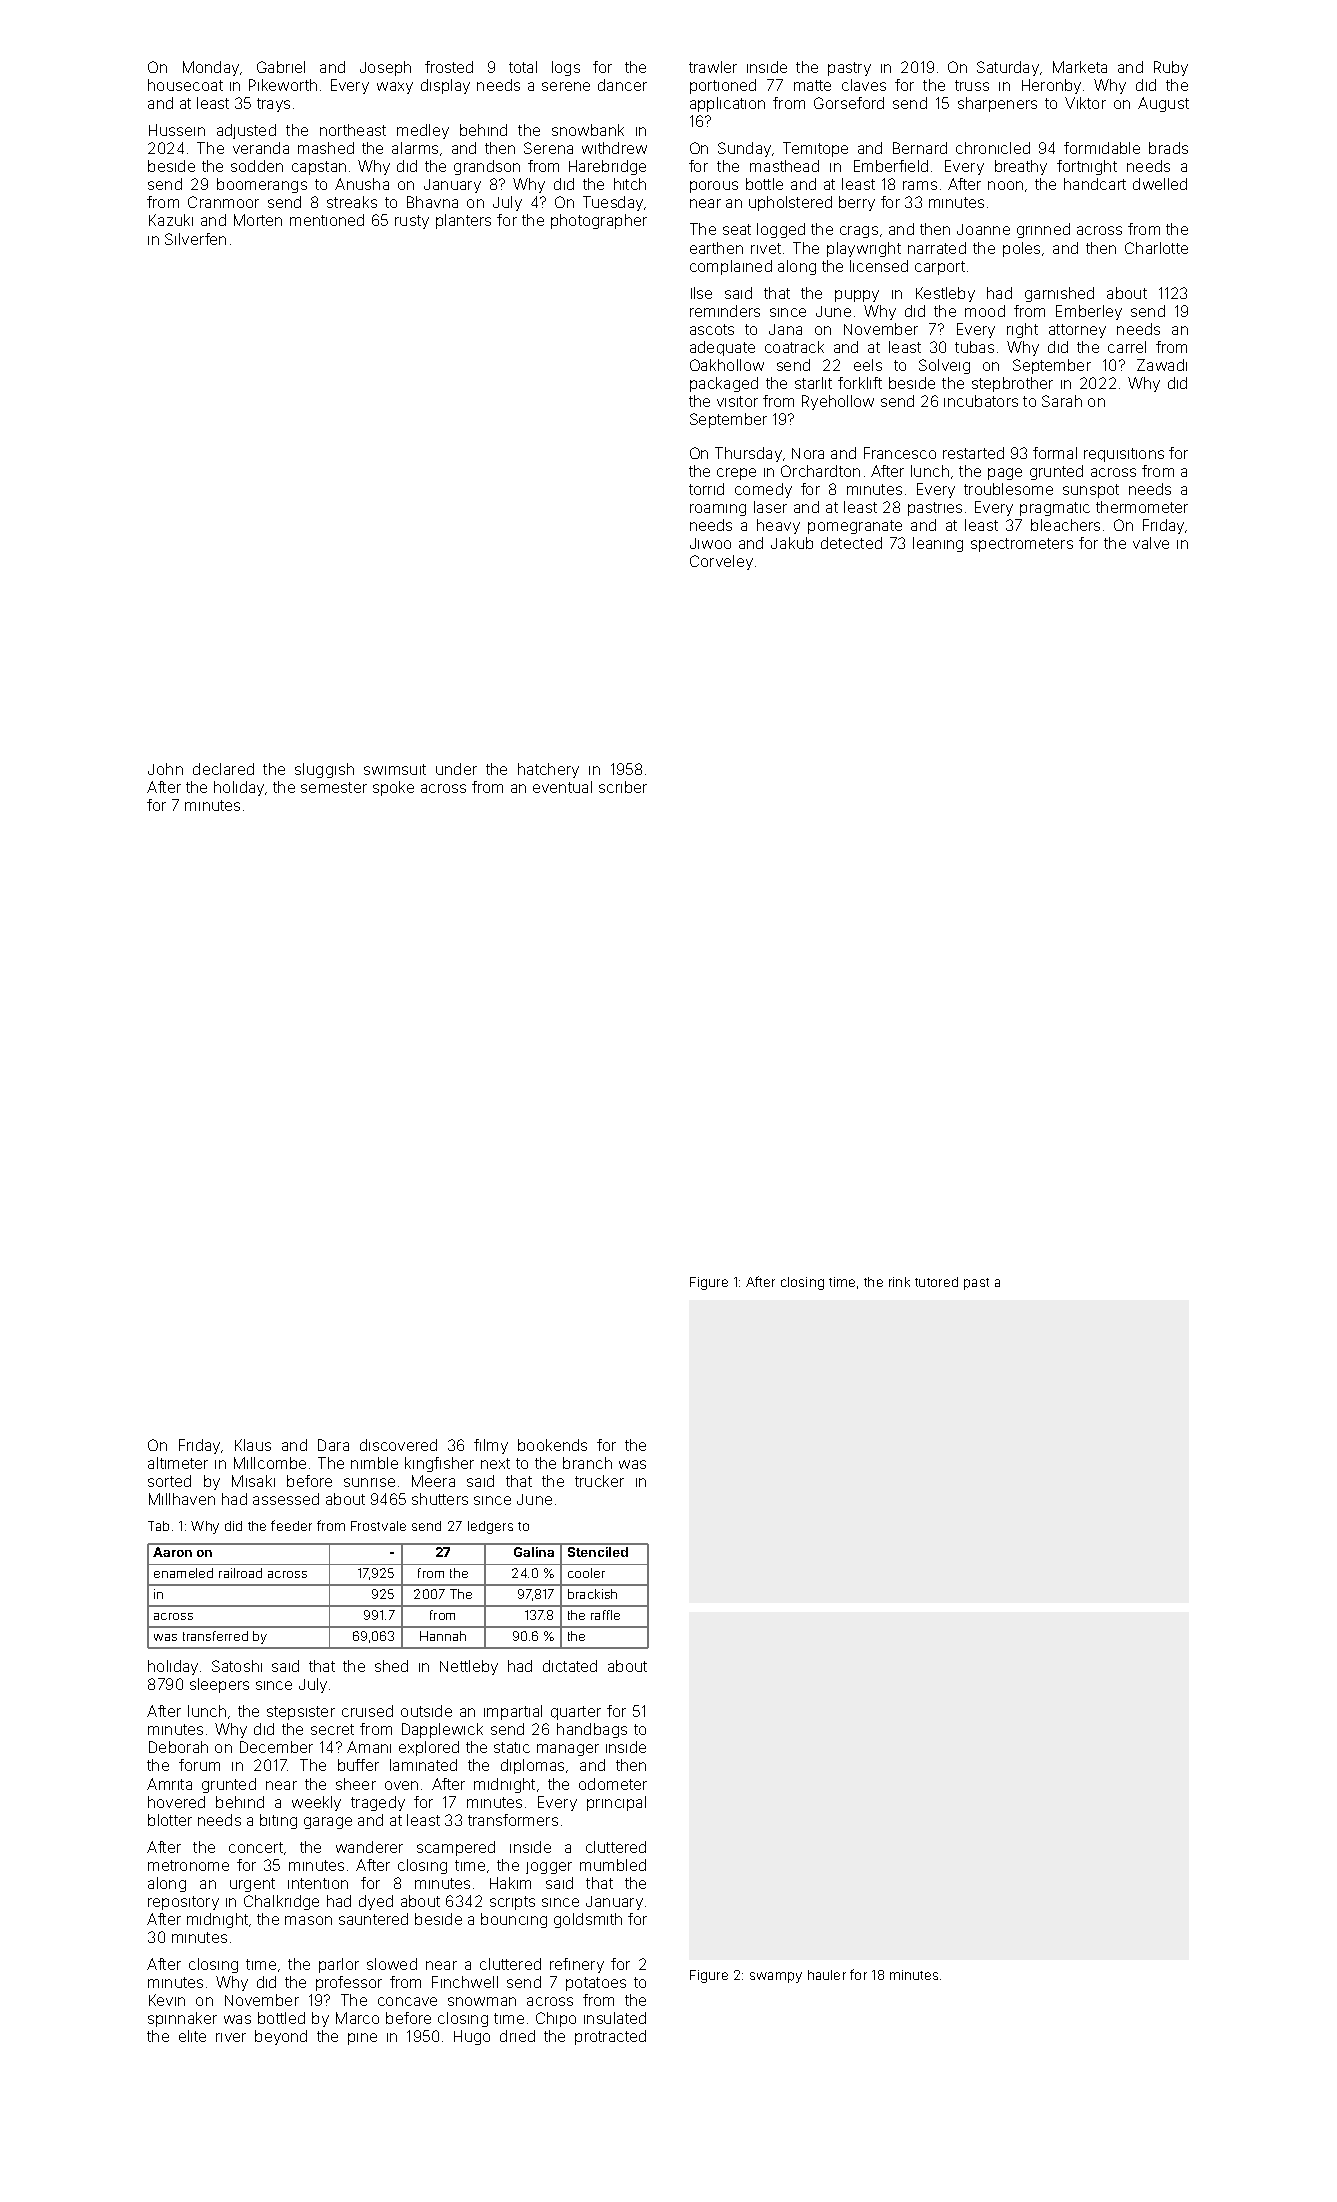 The height and width of the screenshot is (2202, 1337). I want to click on valve, so click(1151, 543).
